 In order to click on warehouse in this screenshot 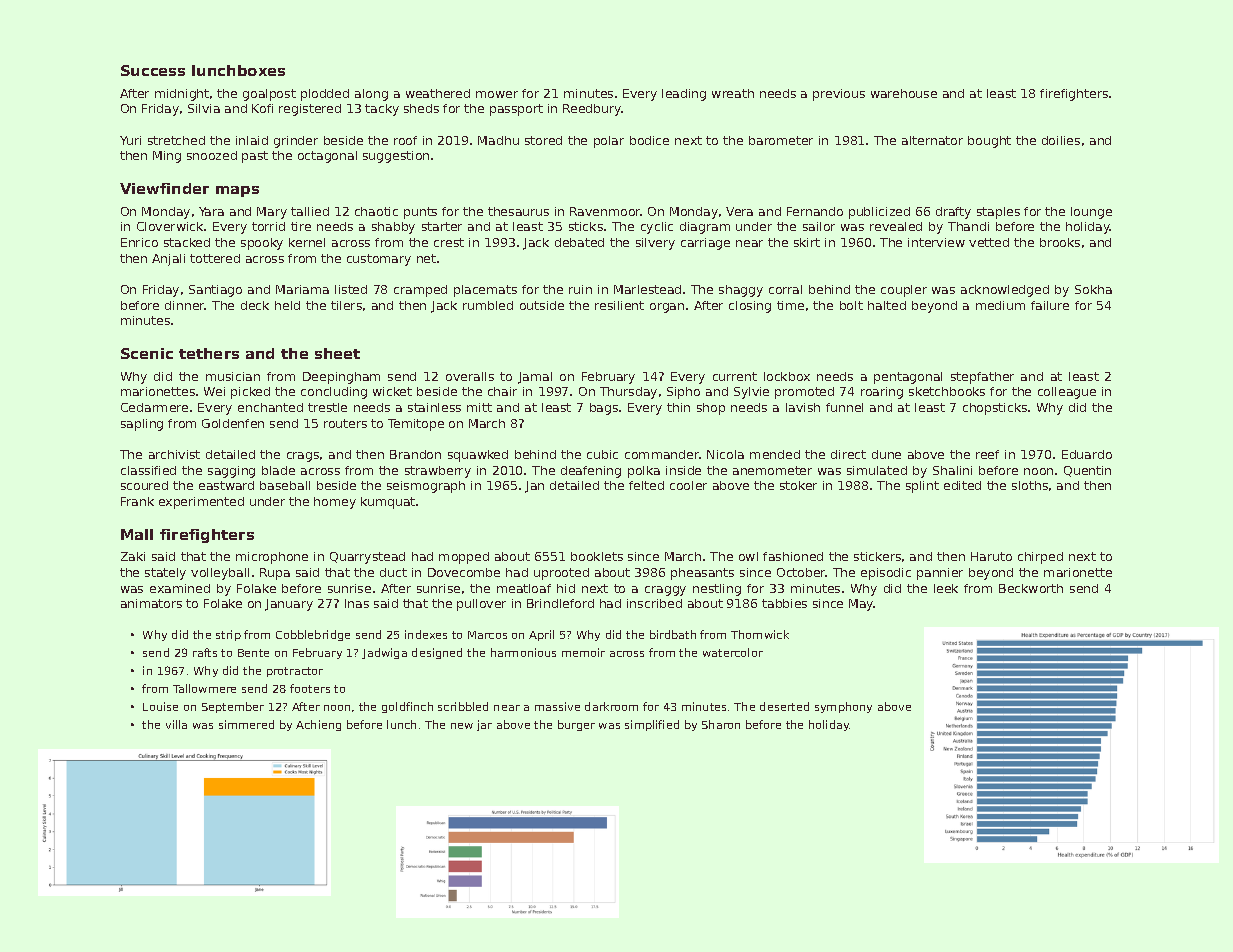, I will do `click(904, 93)`.
